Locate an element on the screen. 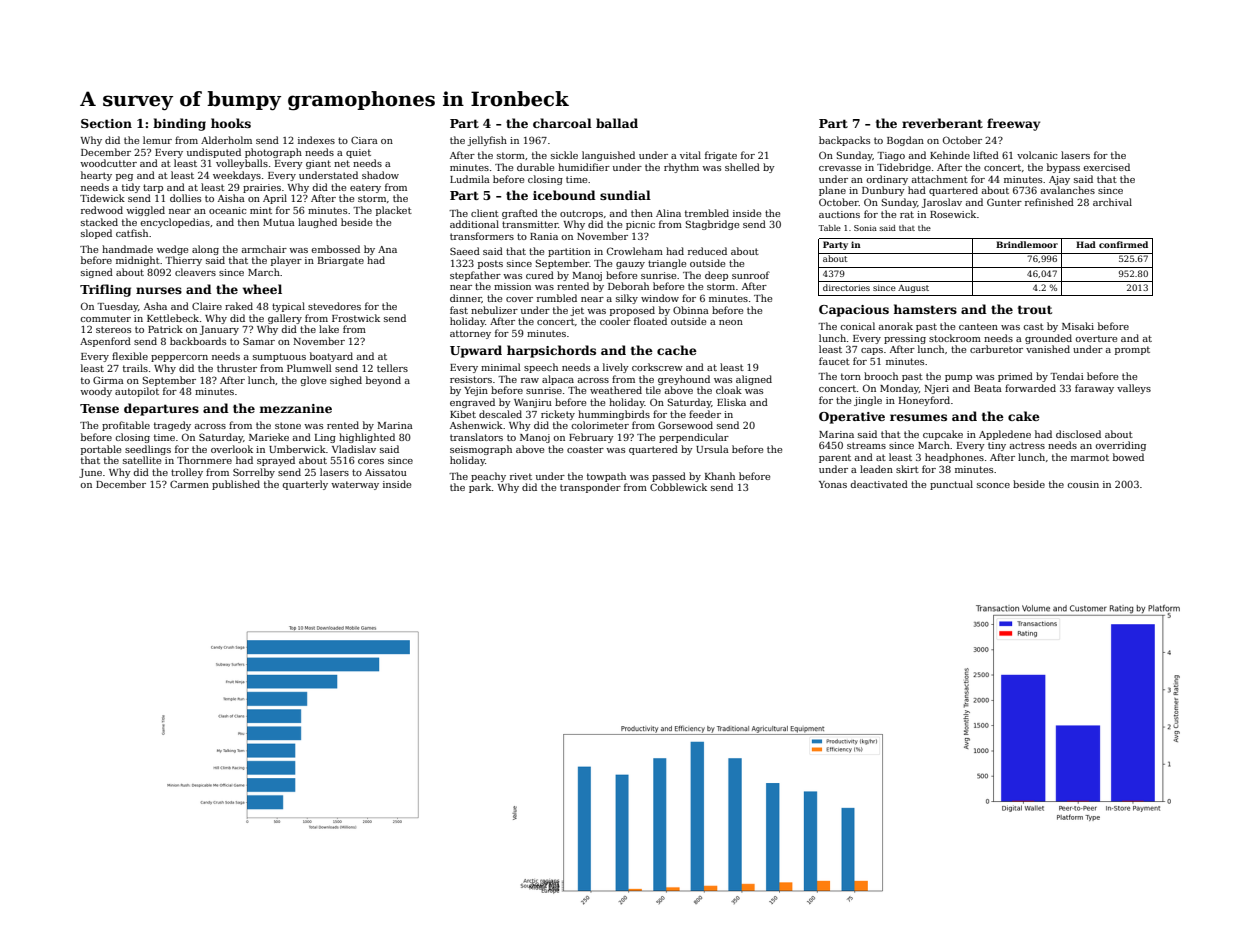  hooks is located at coordinates (231, 123).
